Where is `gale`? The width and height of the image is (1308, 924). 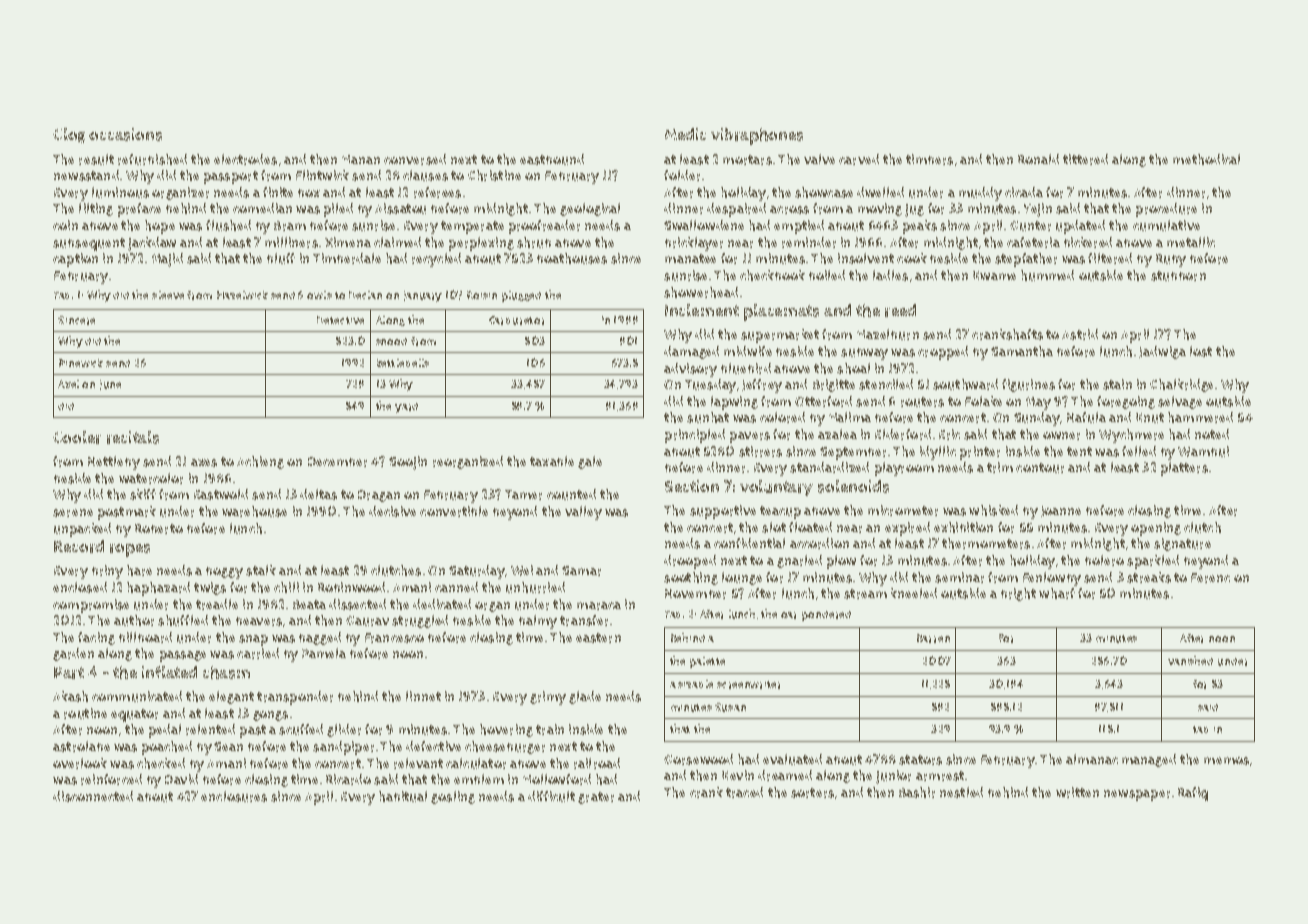
gale is located at coordinates (590, 462).
